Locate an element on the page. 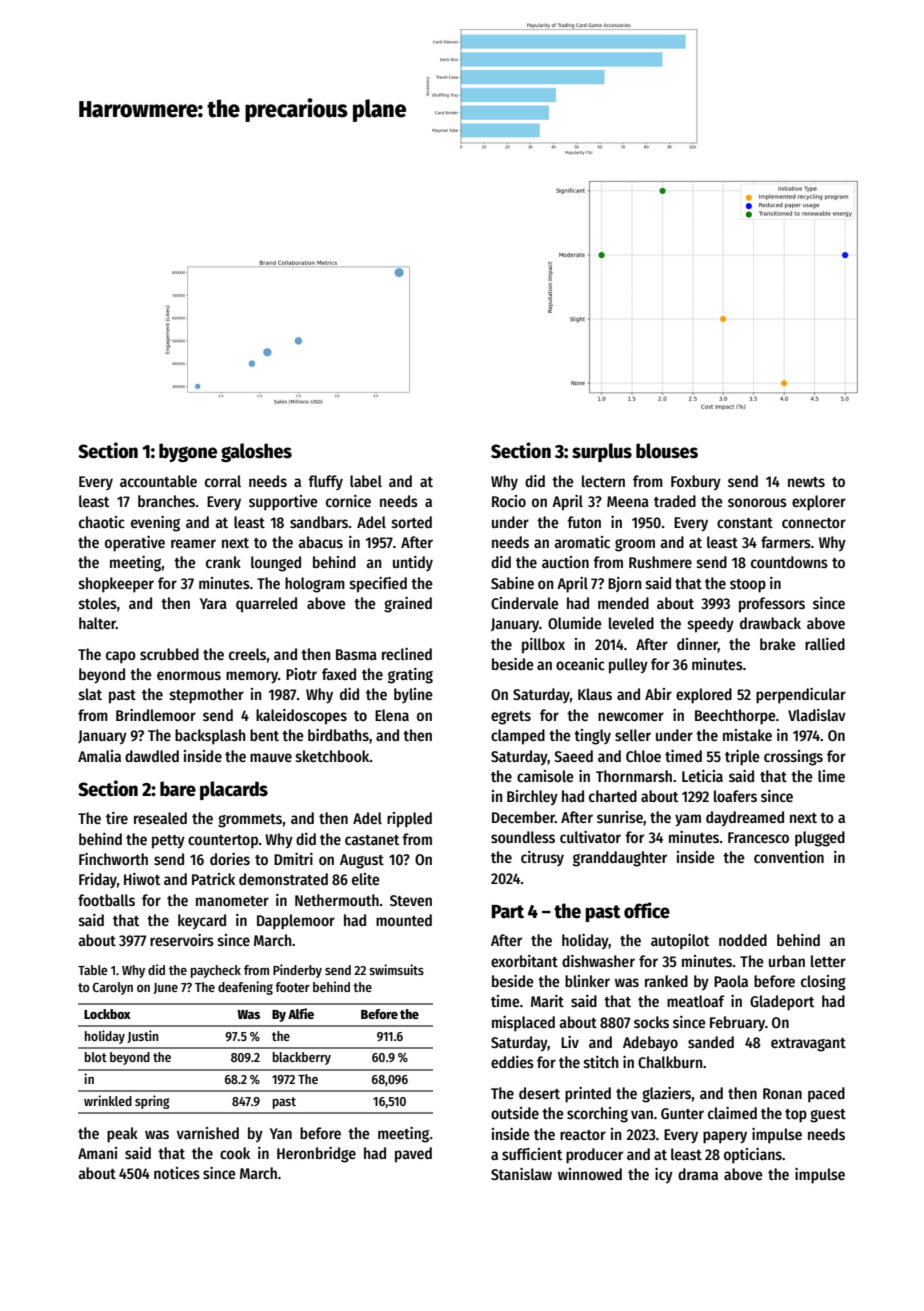 This image has width=924, height=1311. daydreamed is located at coordinates (745, 819).
